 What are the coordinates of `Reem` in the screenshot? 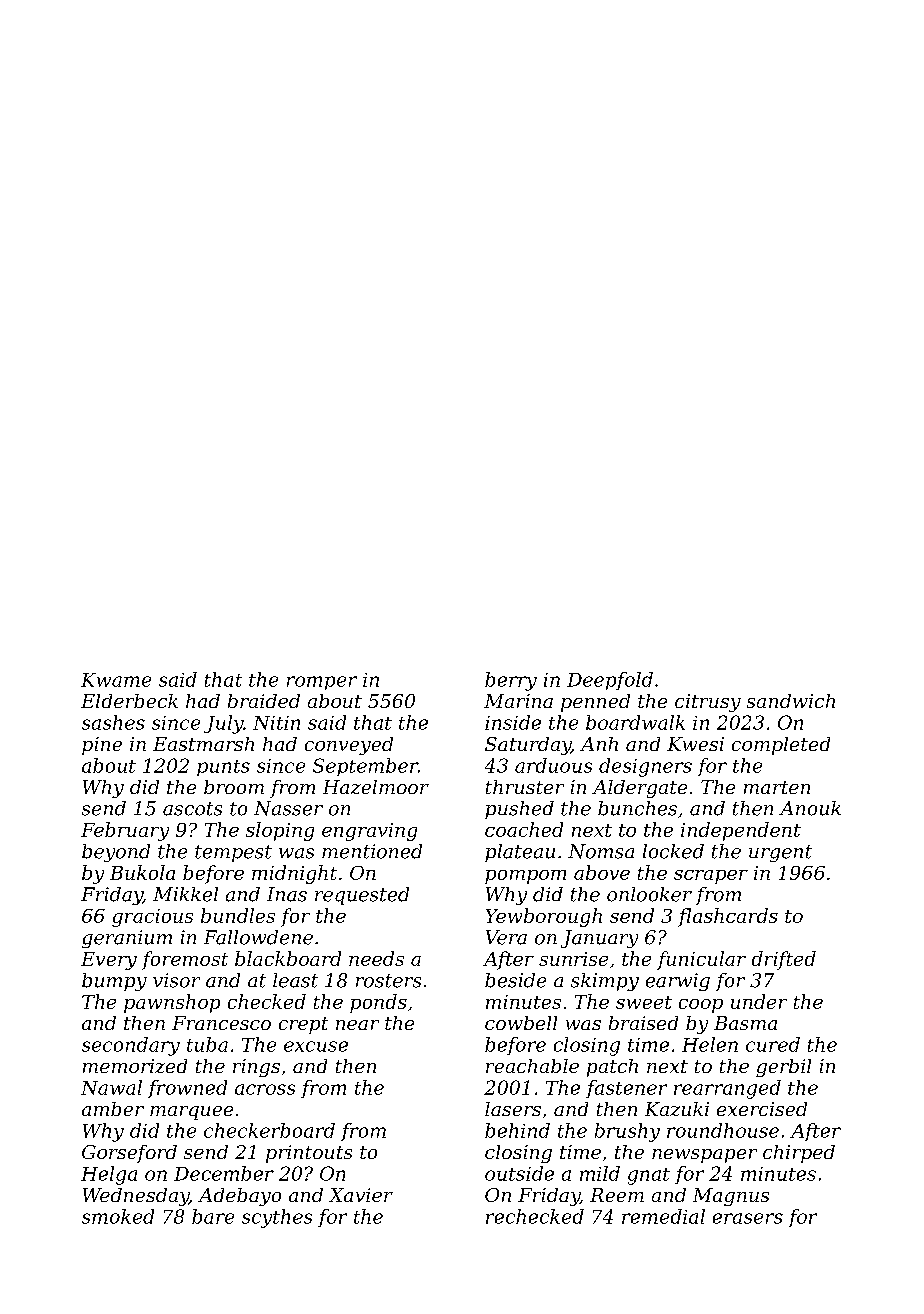 It's located at (617, 1195).
